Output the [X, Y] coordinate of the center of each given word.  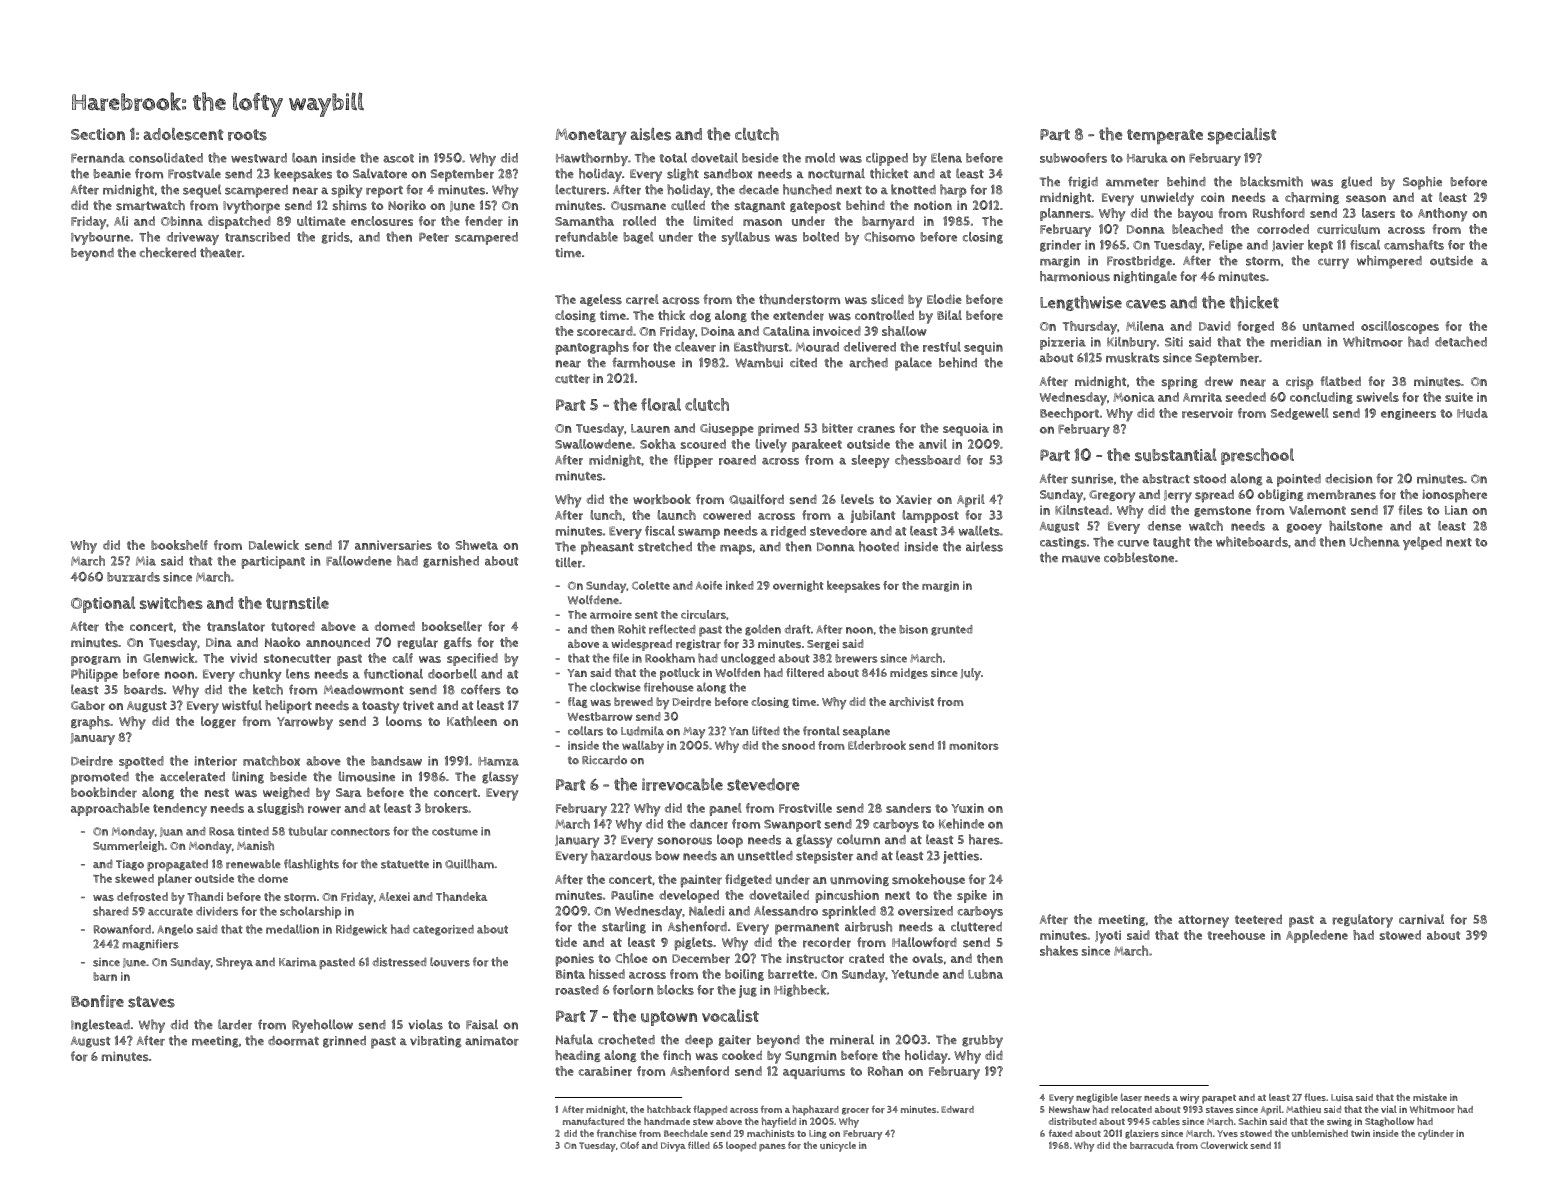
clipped [887, 159]
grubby [982, 1041]
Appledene [1317, 936]
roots [247, 135]
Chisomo [889, 236]
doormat [293, 1041]
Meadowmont [364, 690]
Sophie [1422, 183]
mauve [1081, 559]
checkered [167, 252]
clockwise [615, 687]
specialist [1242, 135]
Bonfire [97, 1001]
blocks [675, 990]
